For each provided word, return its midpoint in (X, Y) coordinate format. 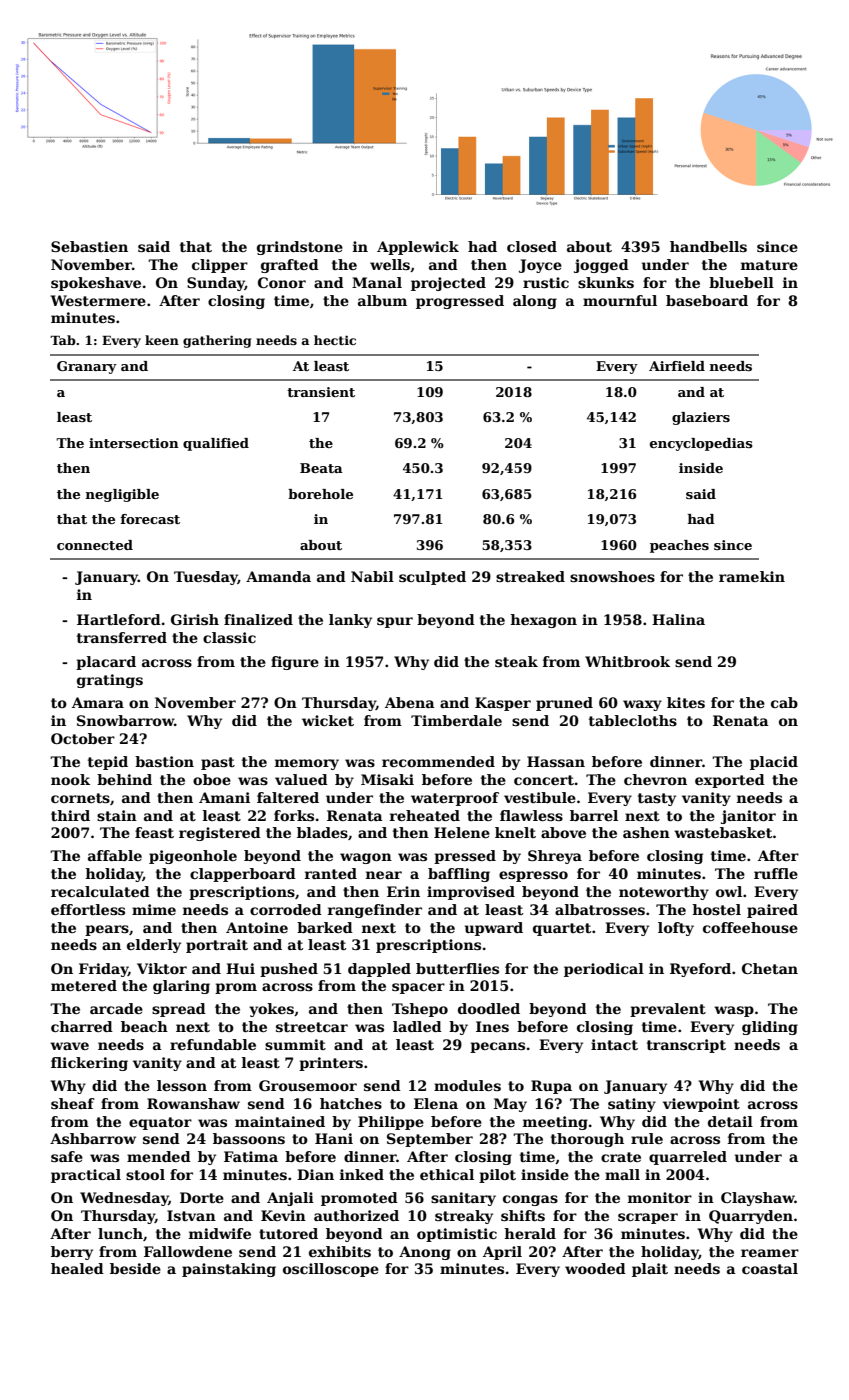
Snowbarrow (125, 720)
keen (162, 340)
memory (307, 764)
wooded (595, 1268)
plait (650, 1270)
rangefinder (375, 911)
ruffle (776, 873)
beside (135, 1268)
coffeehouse (750, 927)
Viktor (162, 968)
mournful (620, 300)
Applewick (418, 248)
